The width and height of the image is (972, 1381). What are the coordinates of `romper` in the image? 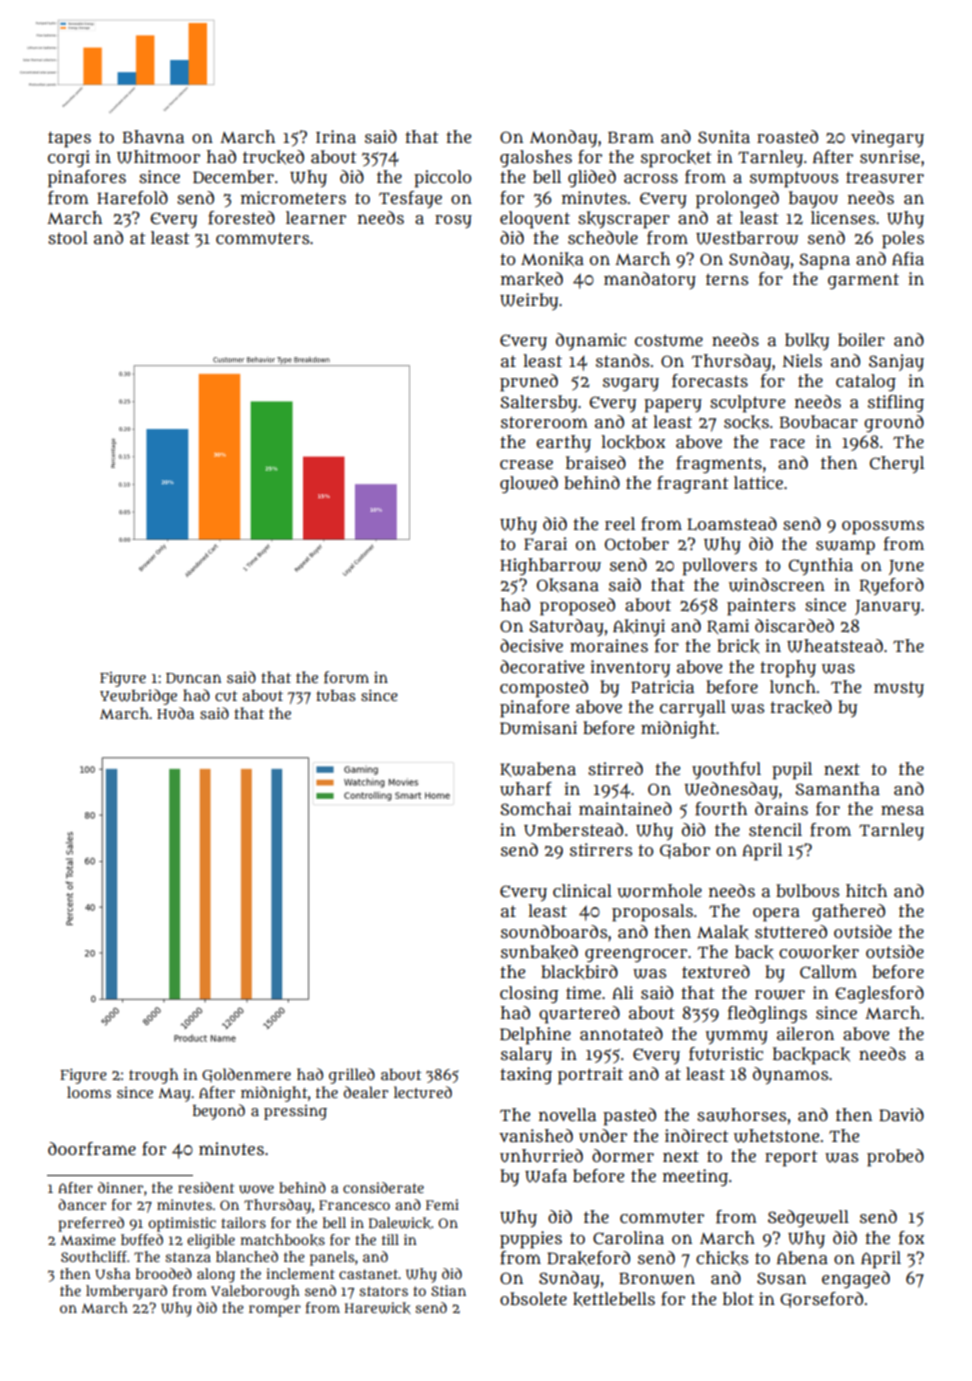 It's located at (275, 1311).
